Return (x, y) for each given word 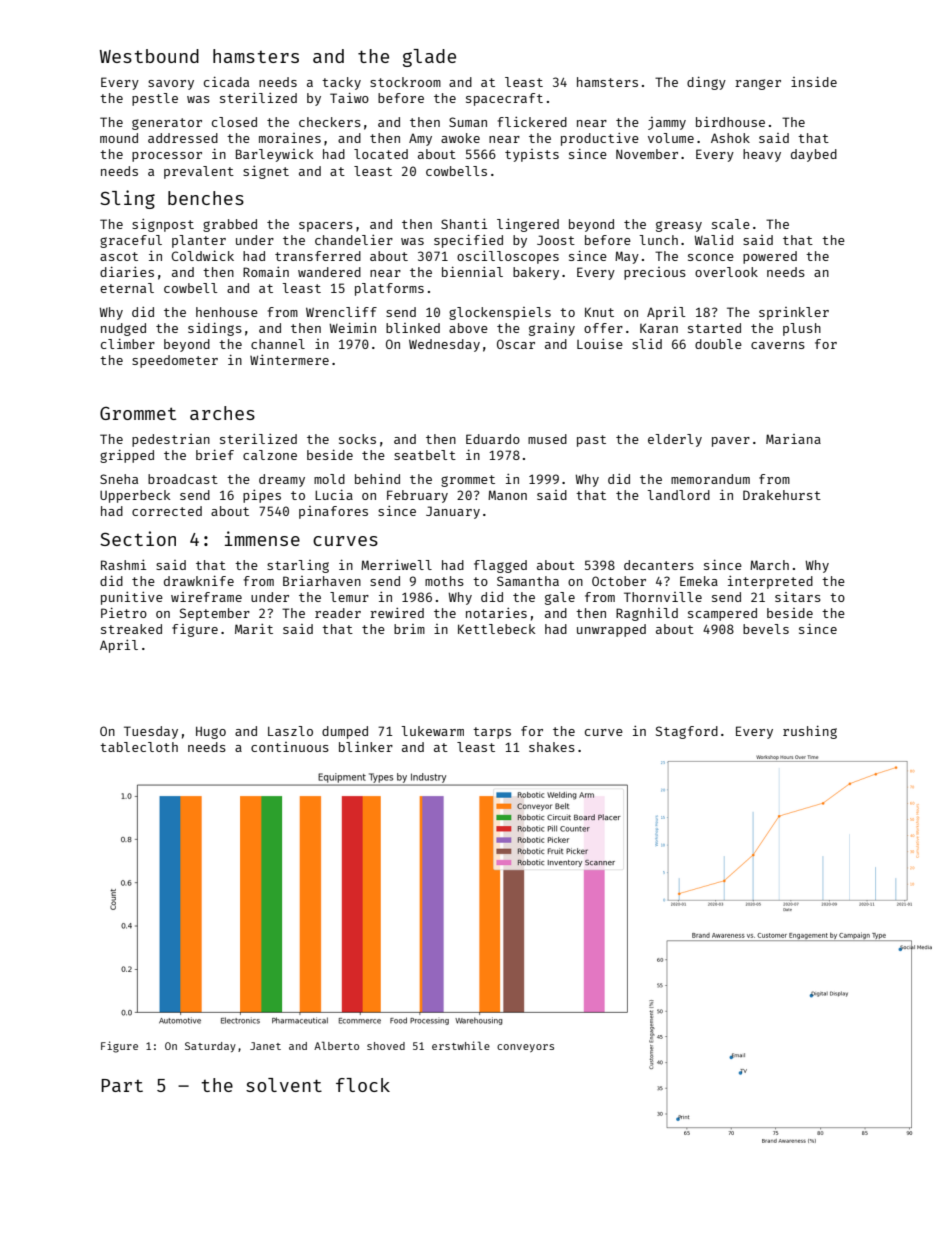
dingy (706, 83)
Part (122, 1085)
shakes (552, 747)
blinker (366, 746)
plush (802, 329)
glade (429, 58)
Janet (265, 1046)
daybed (814, 155)
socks (357, 439)
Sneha (119, 479)
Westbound (149, 56)
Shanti (464, 224)
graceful (131, 241)
